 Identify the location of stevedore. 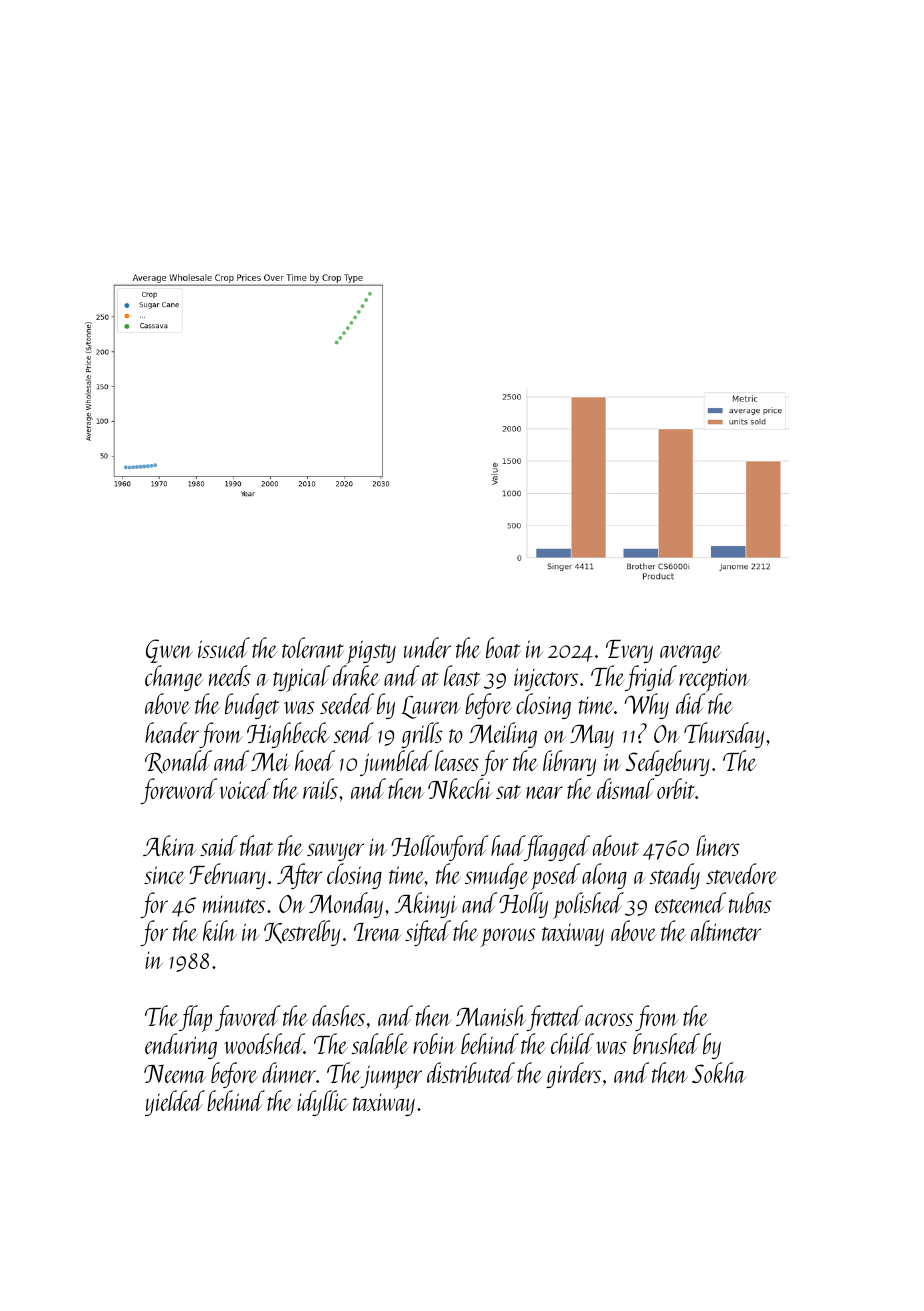
(742, 873).
